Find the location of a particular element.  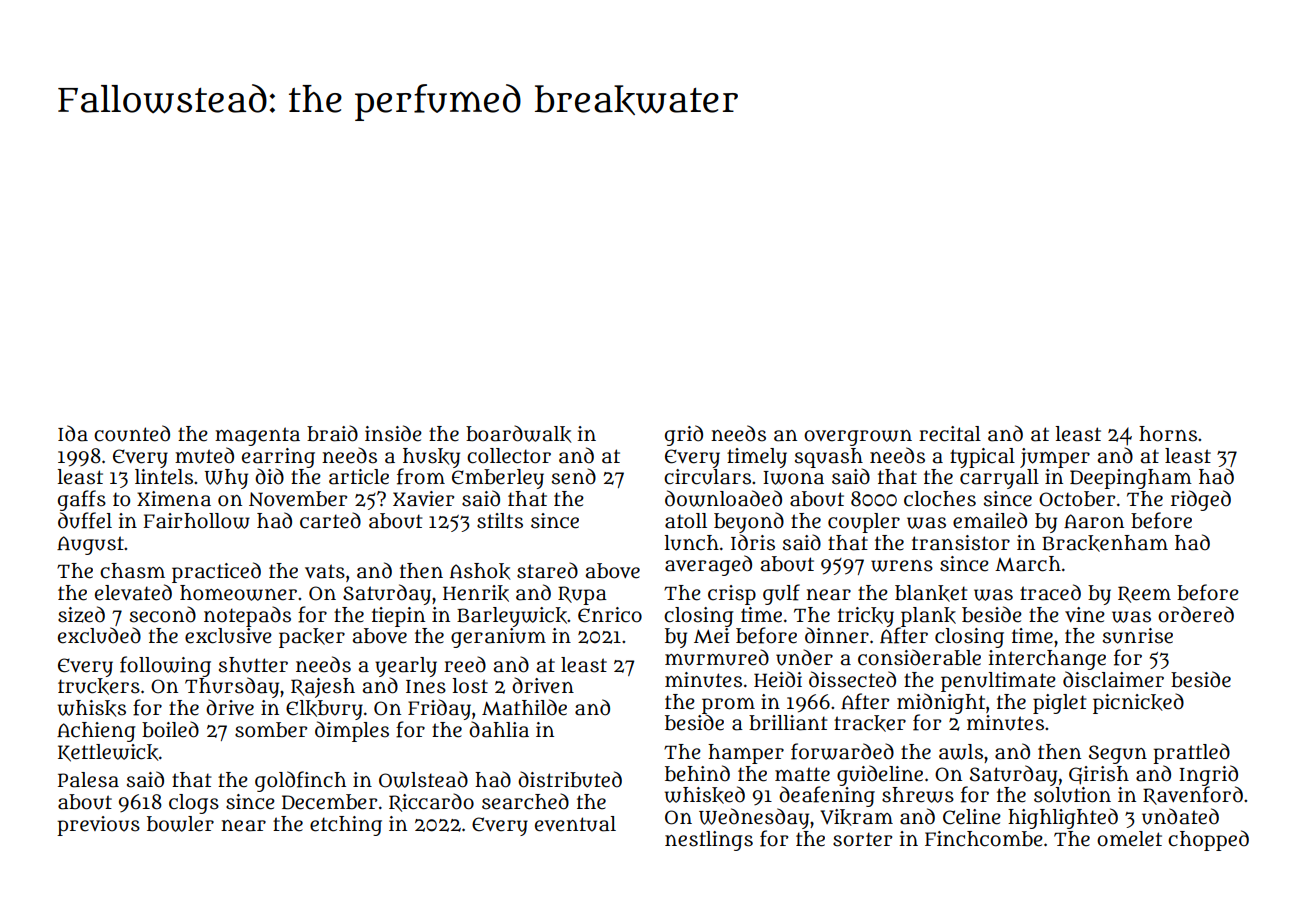

ordered is located at coordinates (1196, 614).
